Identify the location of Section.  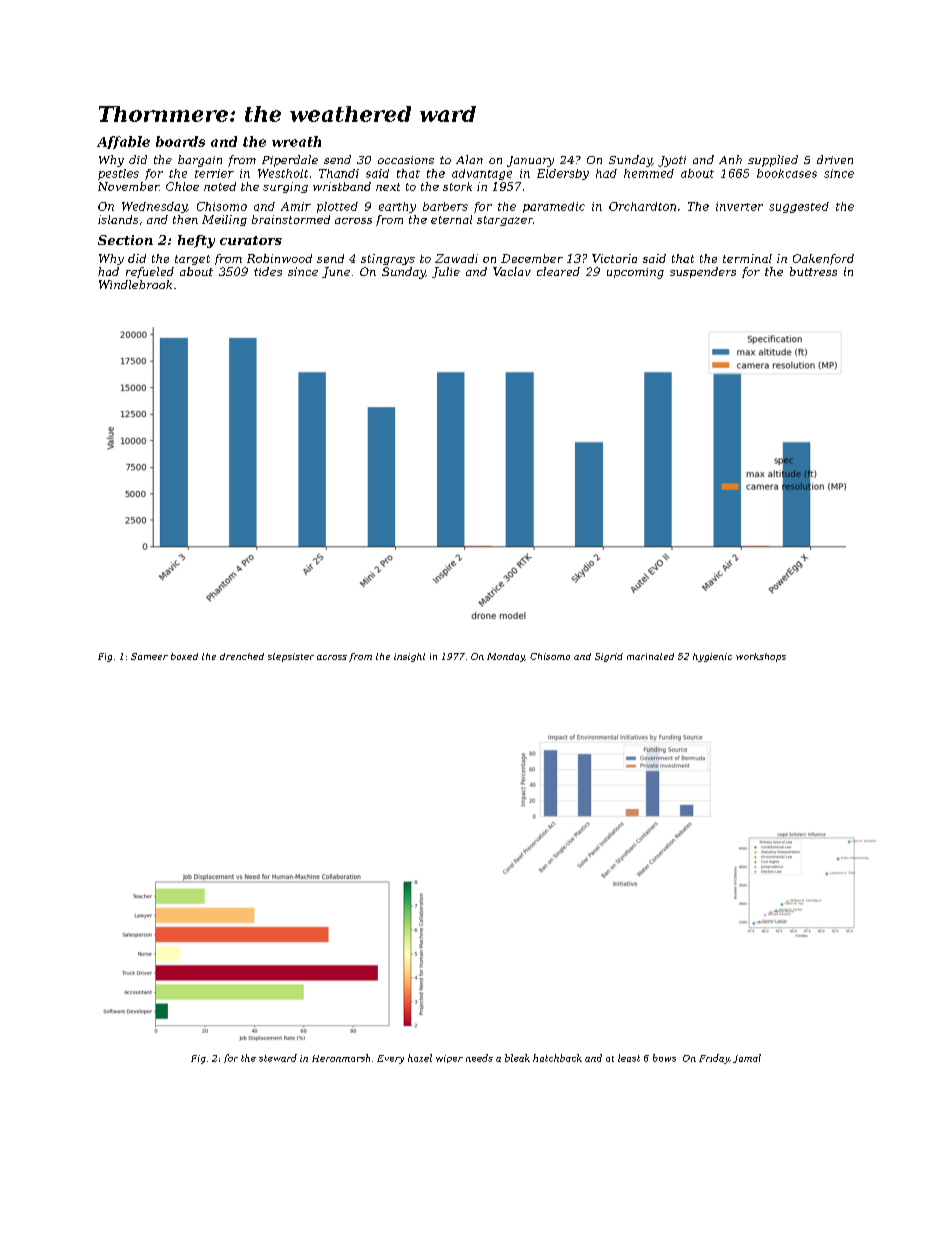
(125, 240).
